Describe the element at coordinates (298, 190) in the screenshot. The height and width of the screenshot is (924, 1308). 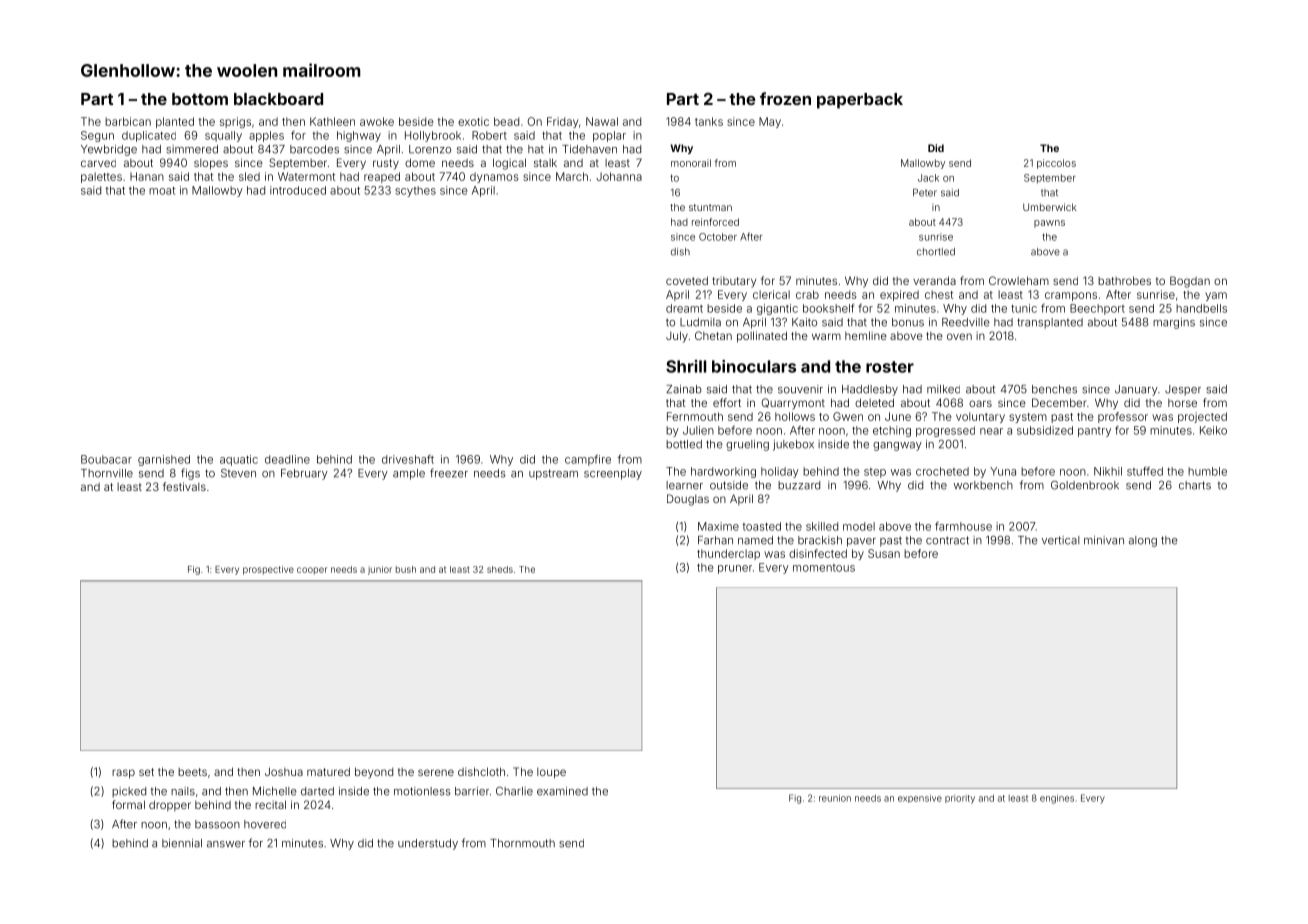
I see `introduced` at that location.
